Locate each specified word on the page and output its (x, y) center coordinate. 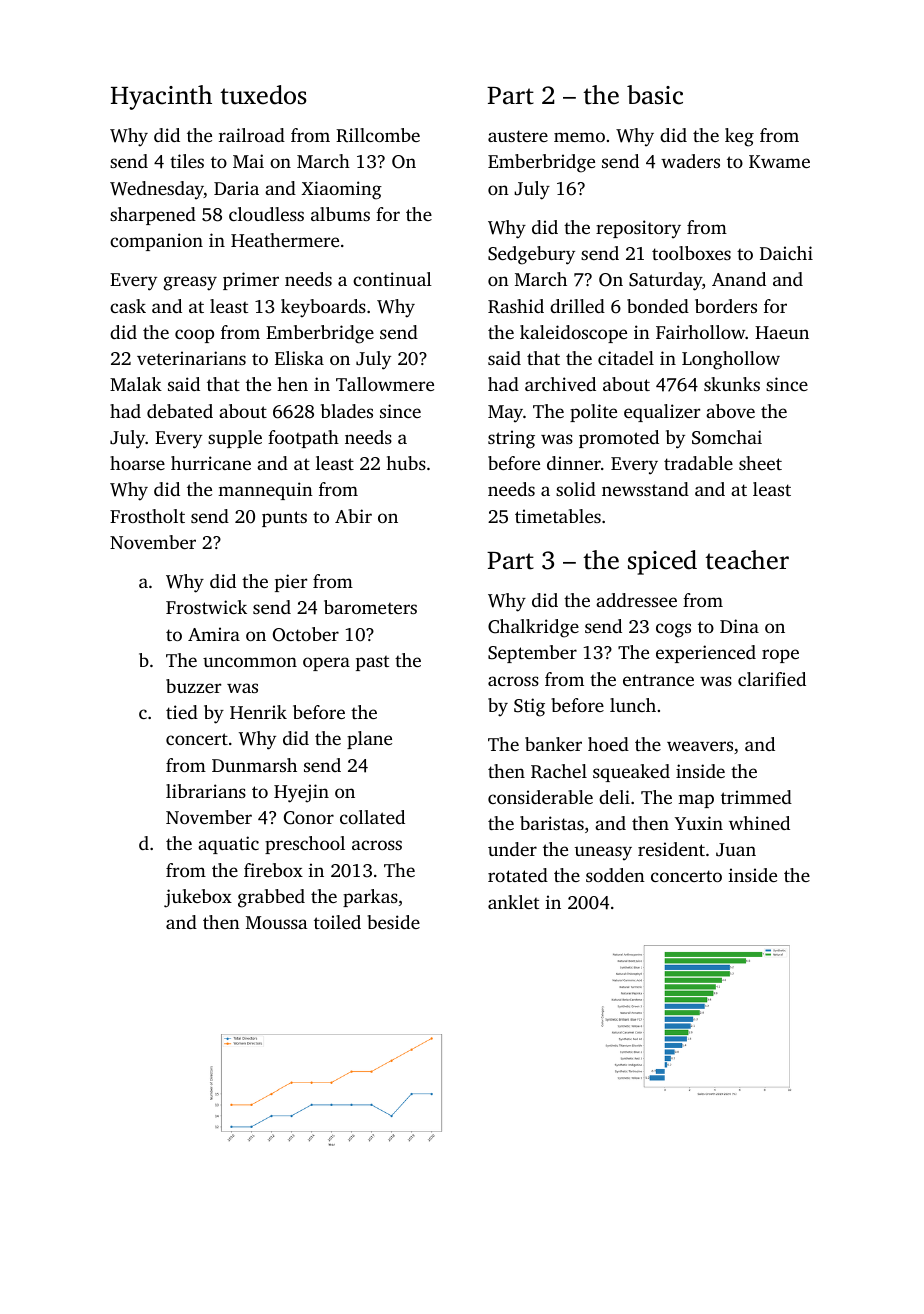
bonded (658, 306)
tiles (187, 161)
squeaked (631, 773)
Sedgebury (531, 255)
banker (553, 744)
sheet (760, 463)
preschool (305, 845)
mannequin (265, 491)
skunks (732, 384)
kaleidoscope (573, 334)
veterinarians (191, 358)
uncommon (250, 662)
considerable (540, 797)
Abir (353, 516)
